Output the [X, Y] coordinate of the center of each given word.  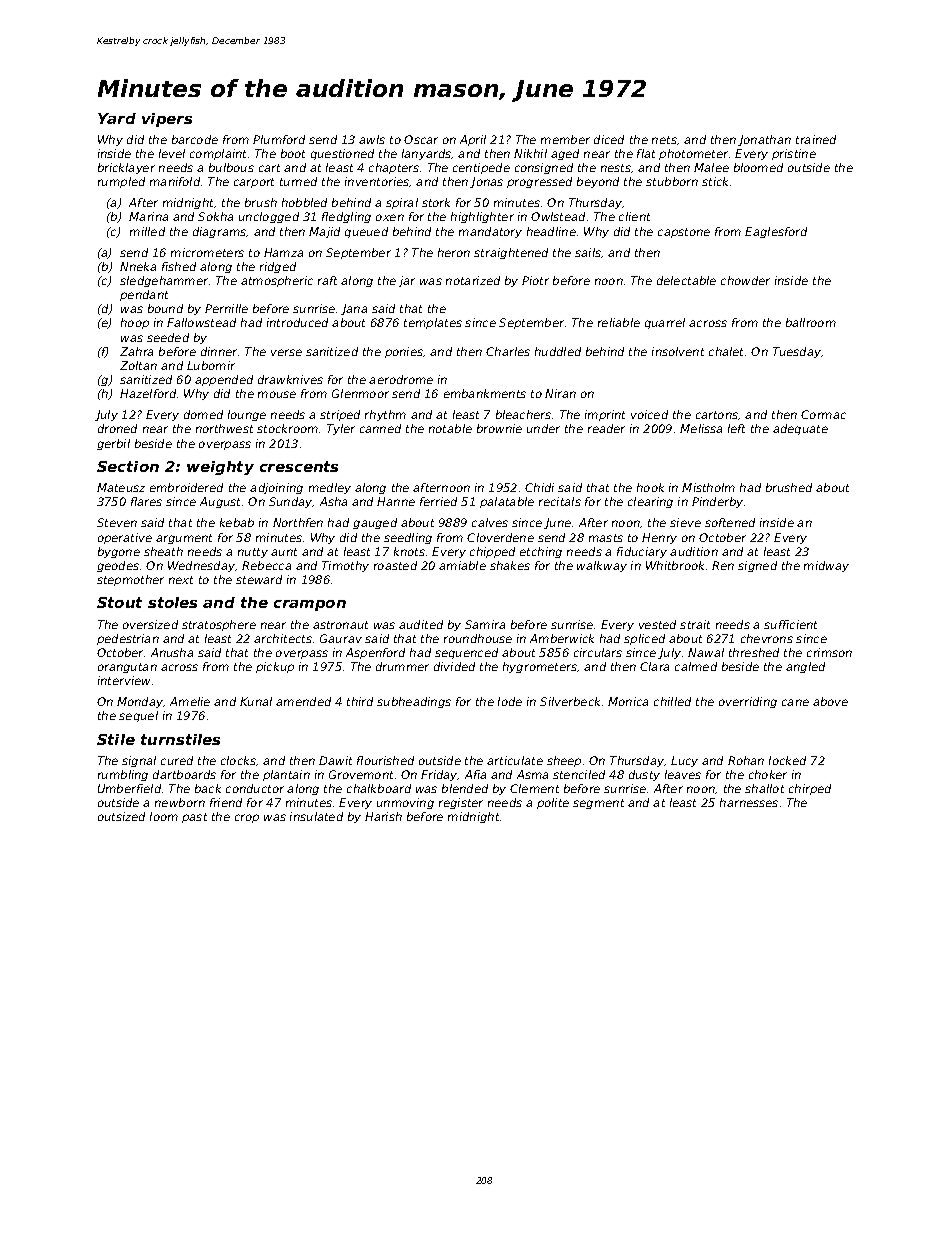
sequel [138, 716]
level [172, 153]
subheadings [414, 702]
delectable [686, 280]
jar [407, 281]
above [830, 701]
